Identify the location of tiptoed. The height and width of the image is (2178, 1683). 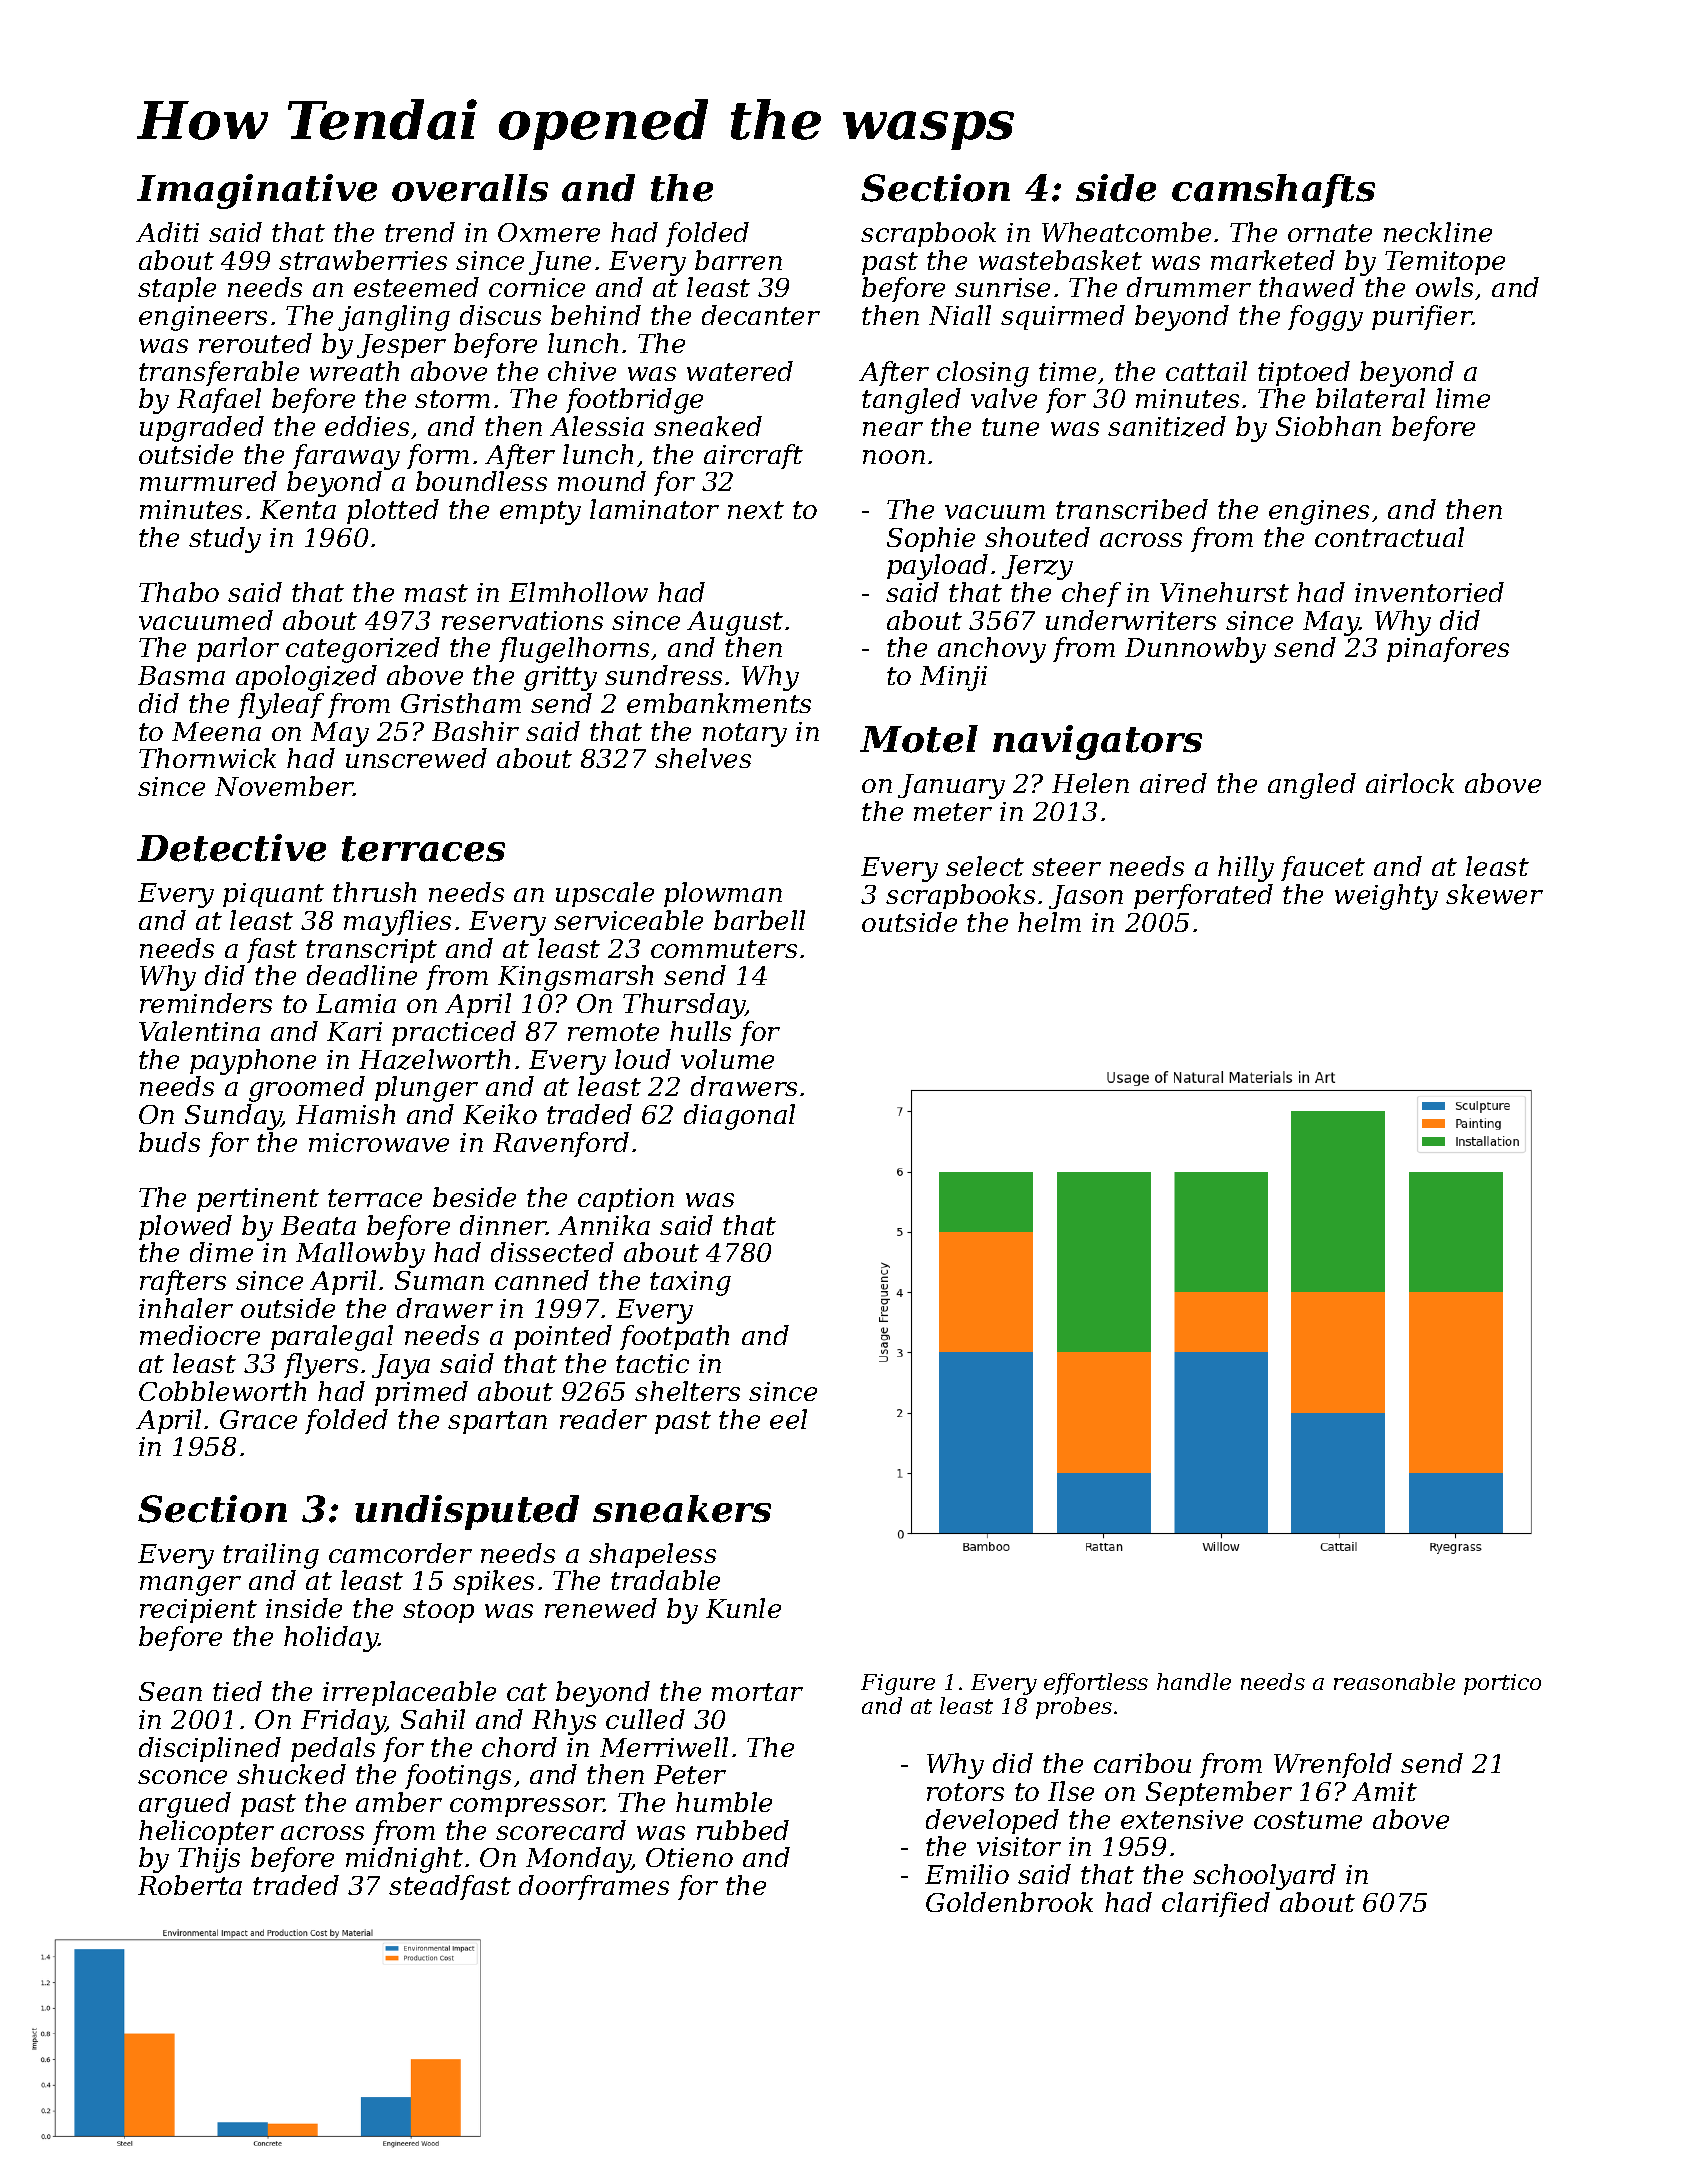
(1304, 373).
